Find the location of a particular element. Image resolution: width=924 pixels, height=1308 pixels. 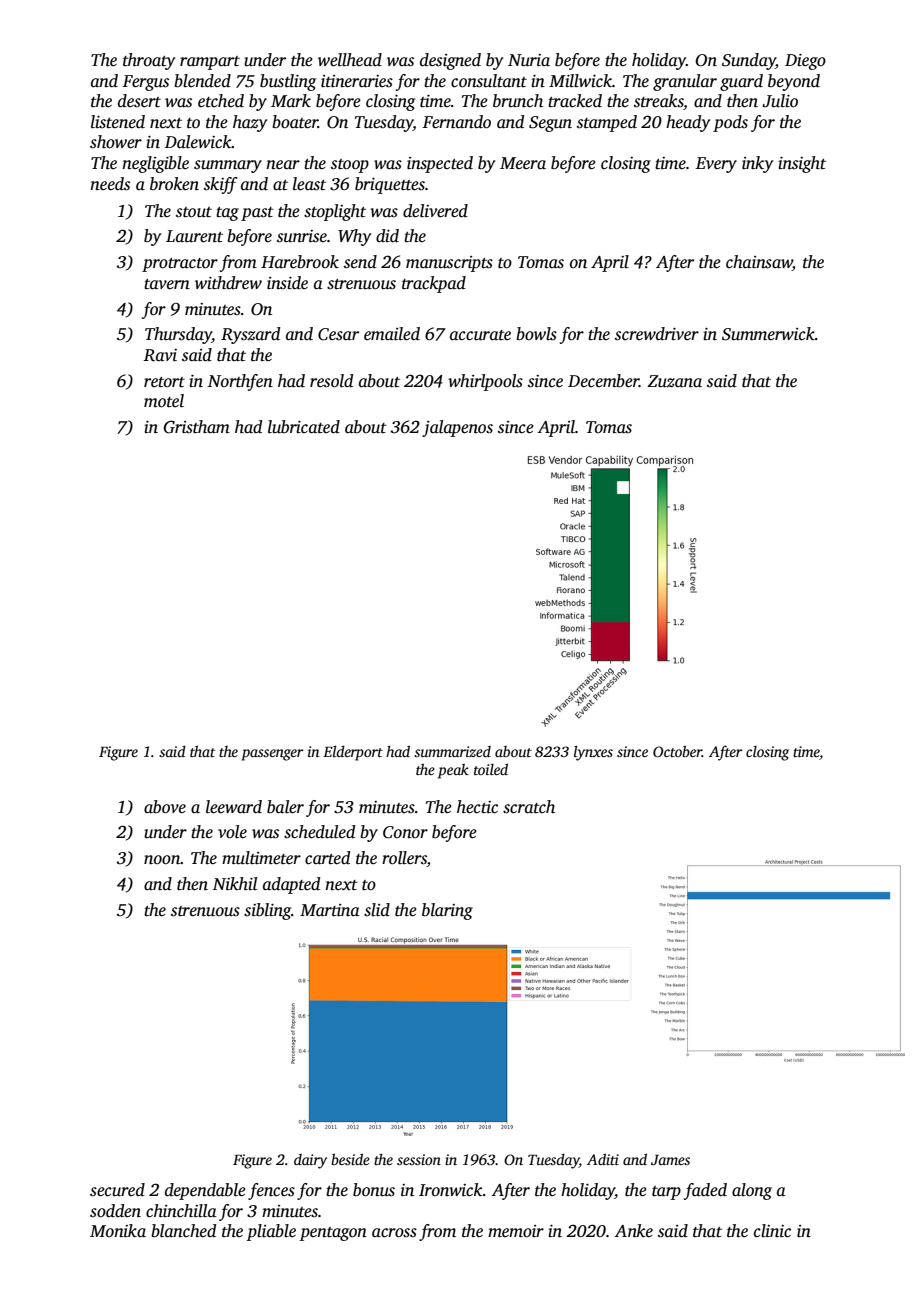

emailed is located at coordinates (392, 334).
